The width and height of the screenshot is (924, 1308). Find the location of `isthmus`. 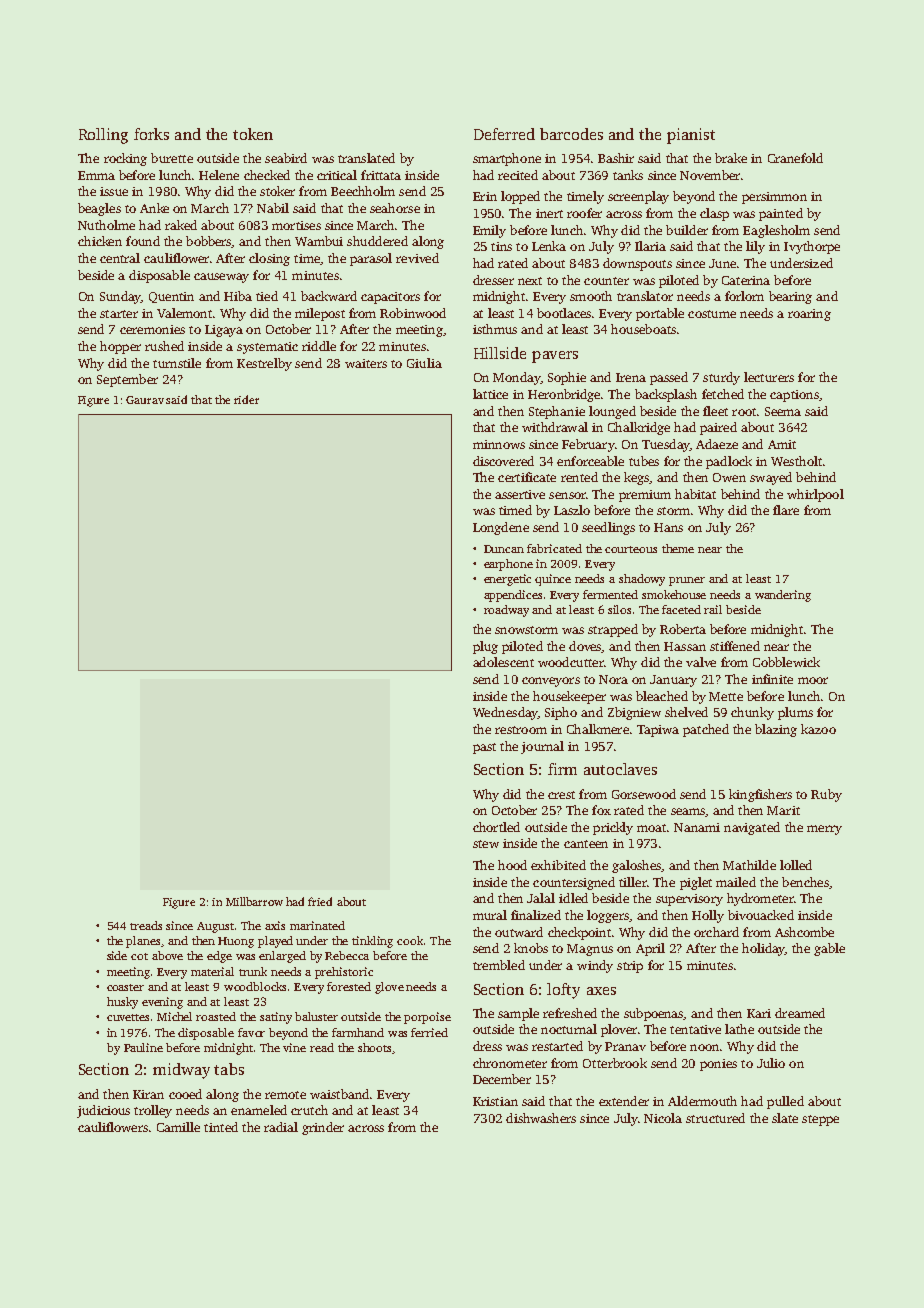

isthmus is located at coordinates (495, 329).
